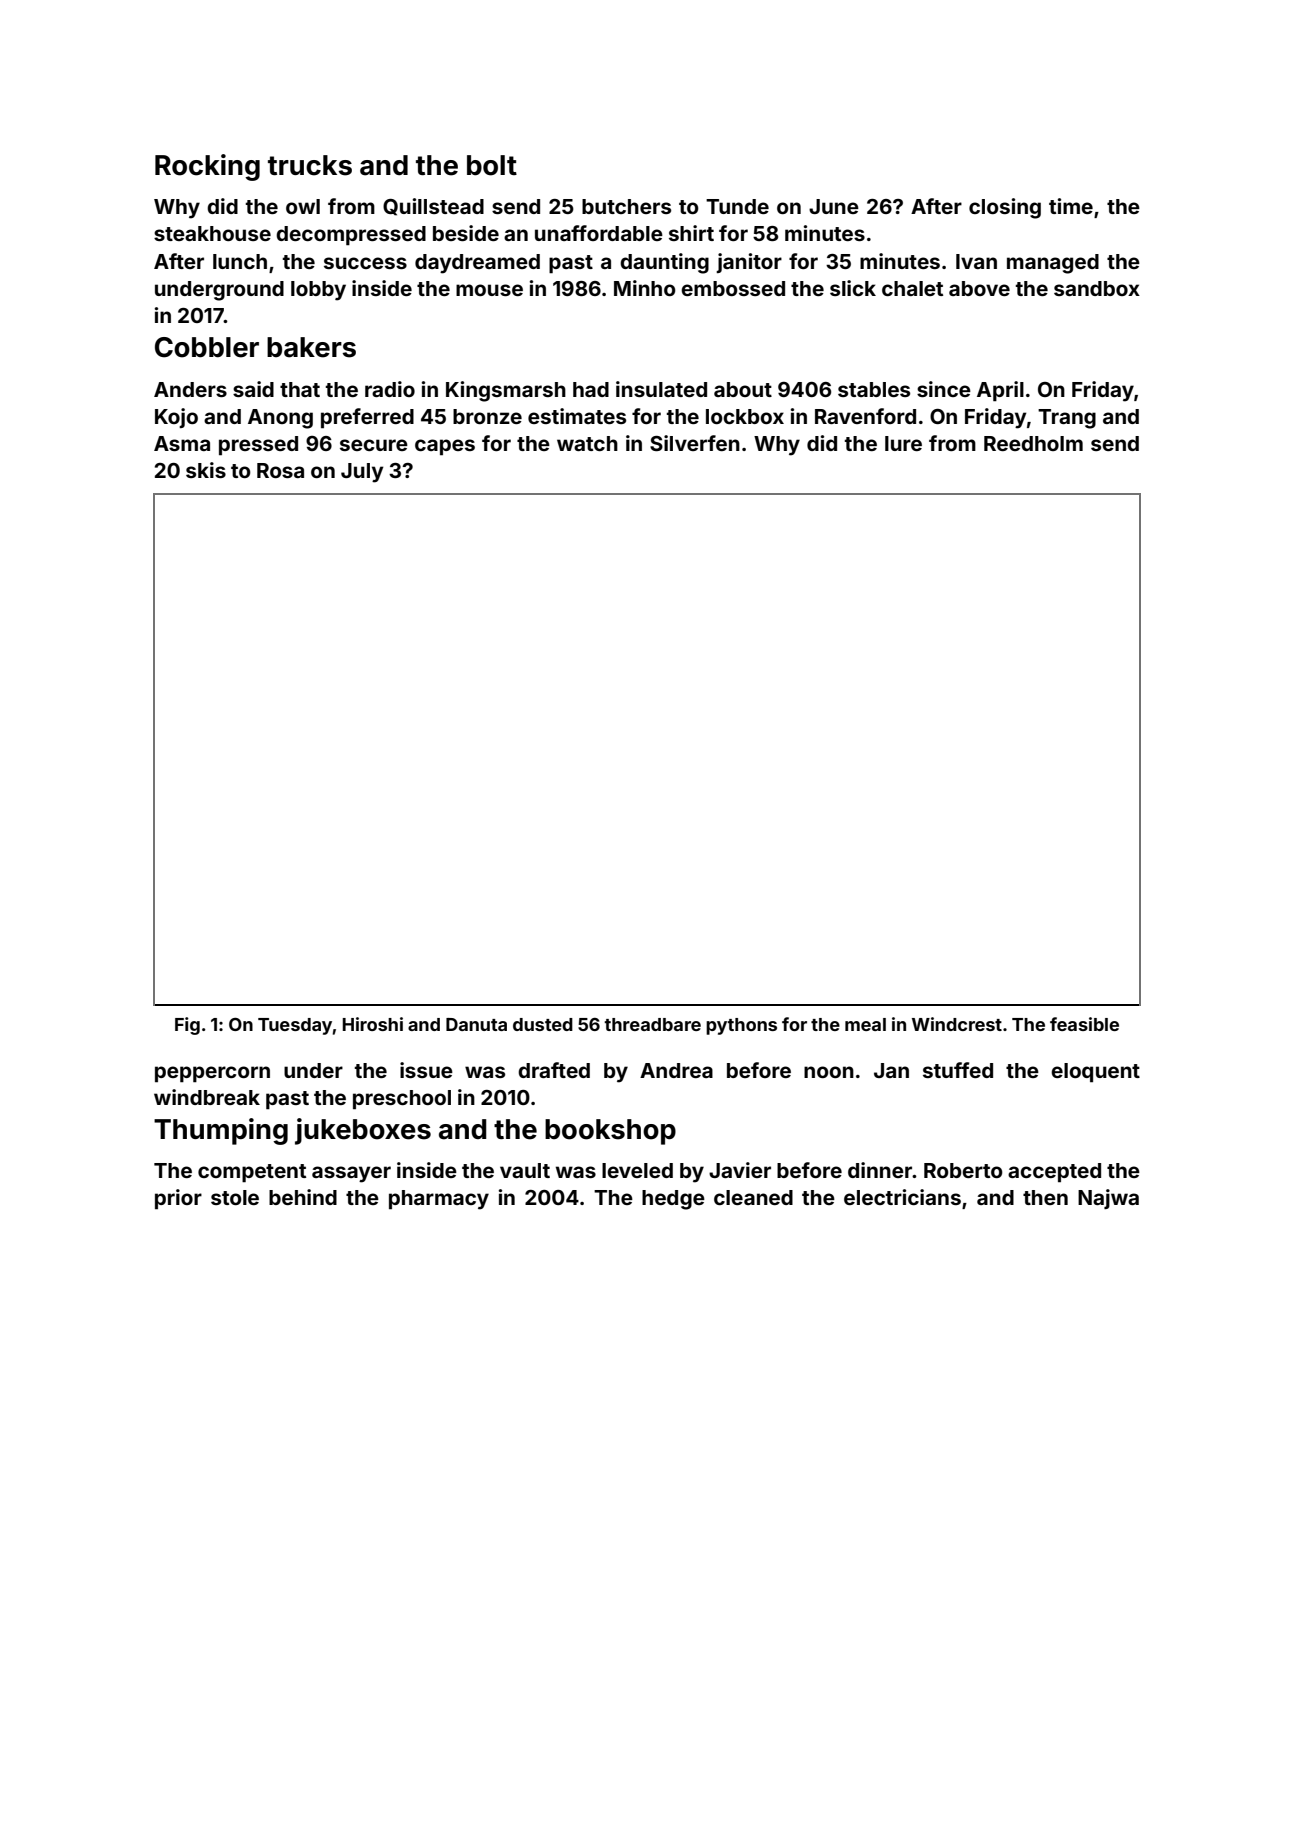  What do you see at coordinates (957, 1024) in the screenshot?
I see `Windcrest` at bounding box center [957, 1024].
